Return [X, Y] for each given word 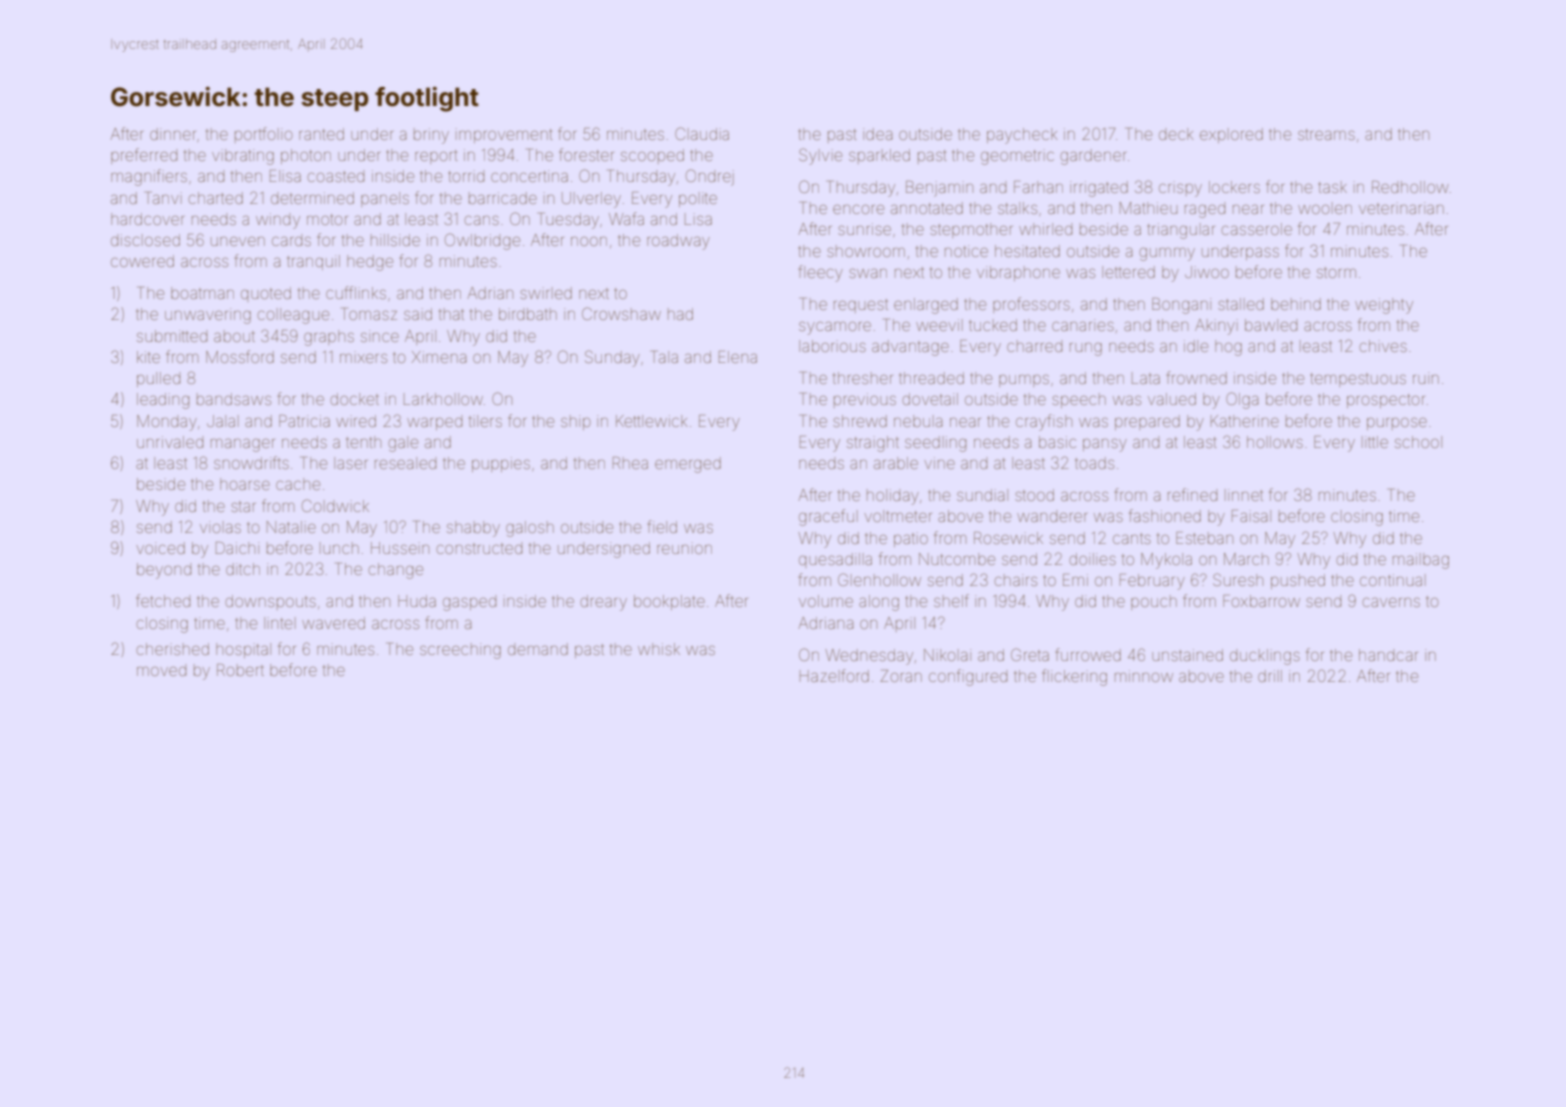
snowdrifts [251, 462]
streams [1326, 134]
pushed [1298, 581]
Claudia [702, 133]
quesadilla [835, 559]
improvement [504, 135]
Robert [240, 670]
